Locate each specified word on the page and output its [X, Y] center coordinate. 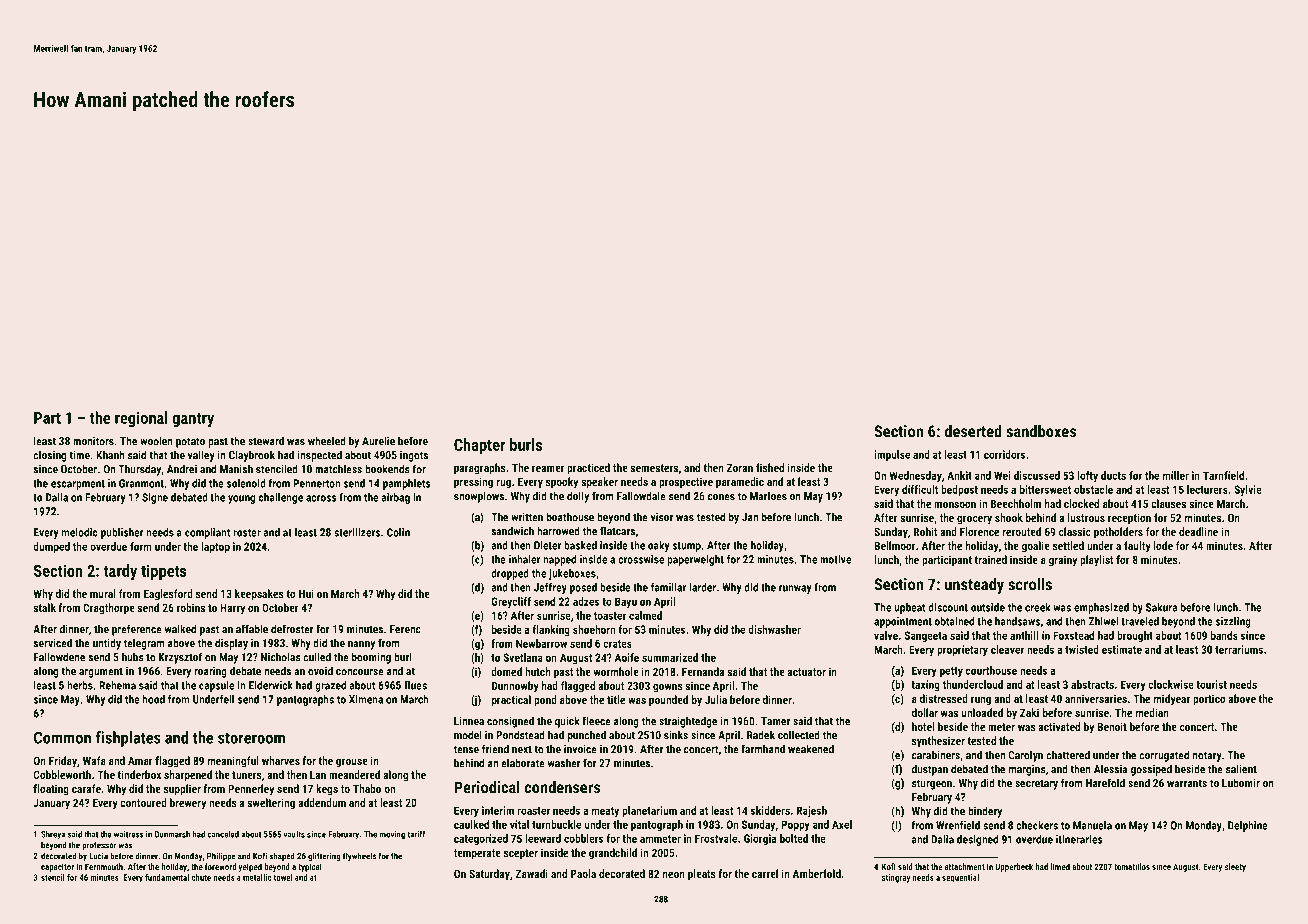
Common [62, 737]
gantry [193, 420]
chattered [1068, 755]
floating [51, 790]
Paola [583, 873]
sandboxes [1041, 431]
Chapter [479, 446]
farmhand [763, 749]
